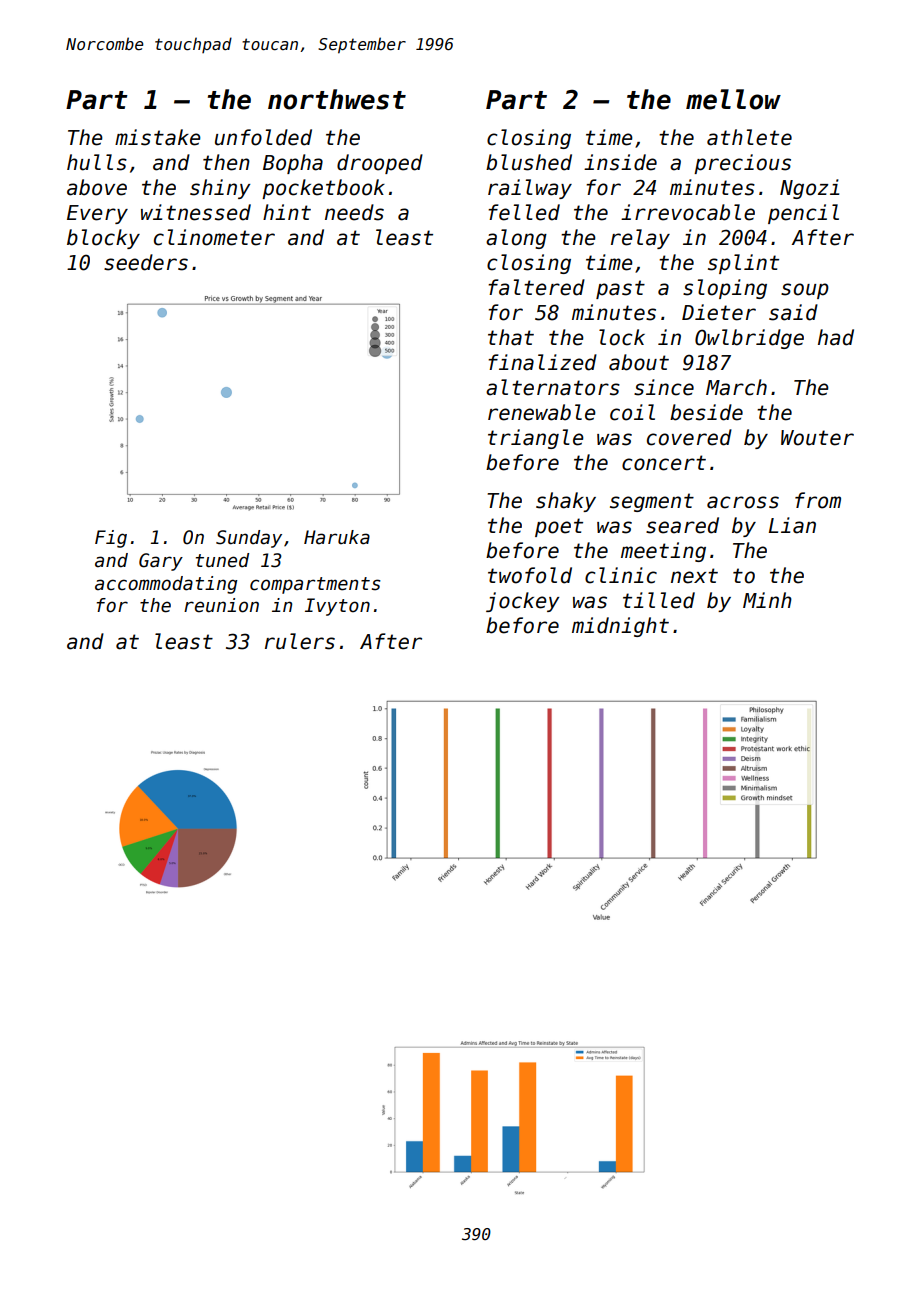 This document has height=1311, width=924. What do you see at coordinates (566, 502) in the document?
I see `shaky` at bounding box center [566, 502].
